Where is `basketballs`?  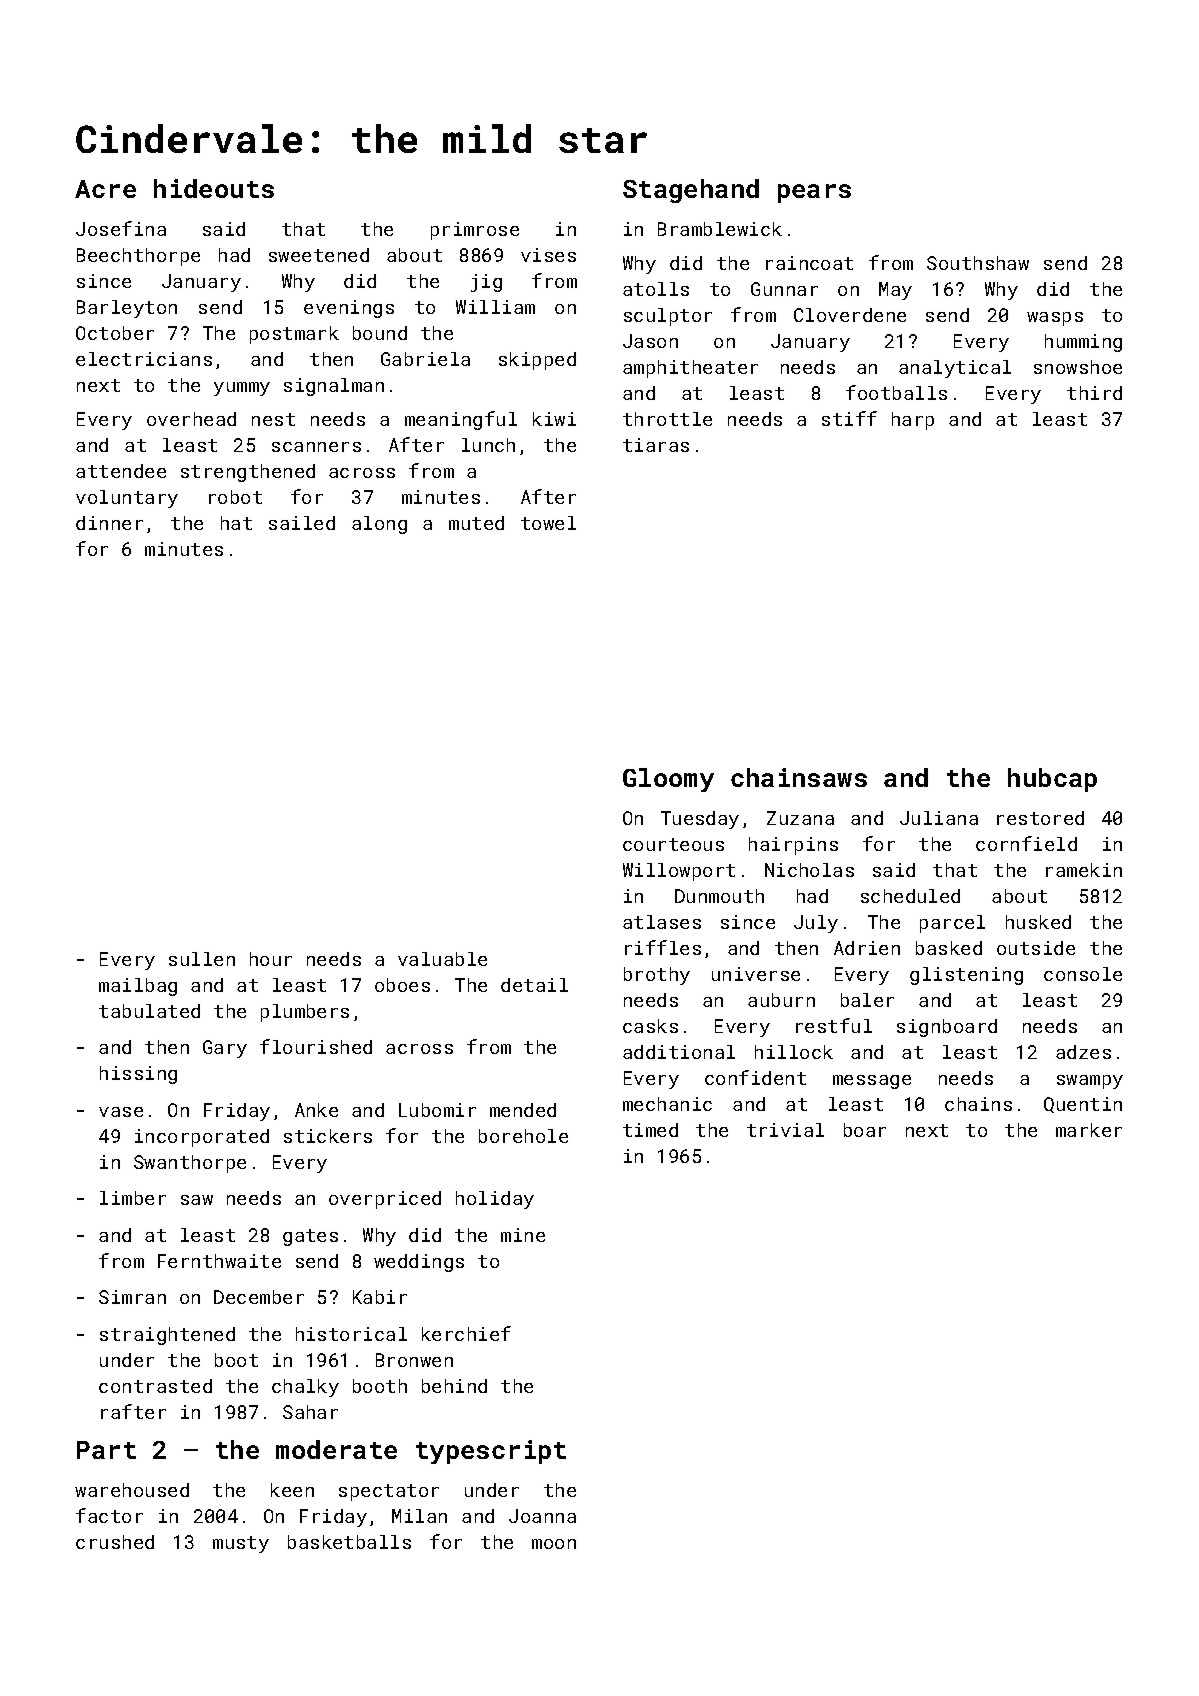 basketballs is located at coordinates (349, 1542).
